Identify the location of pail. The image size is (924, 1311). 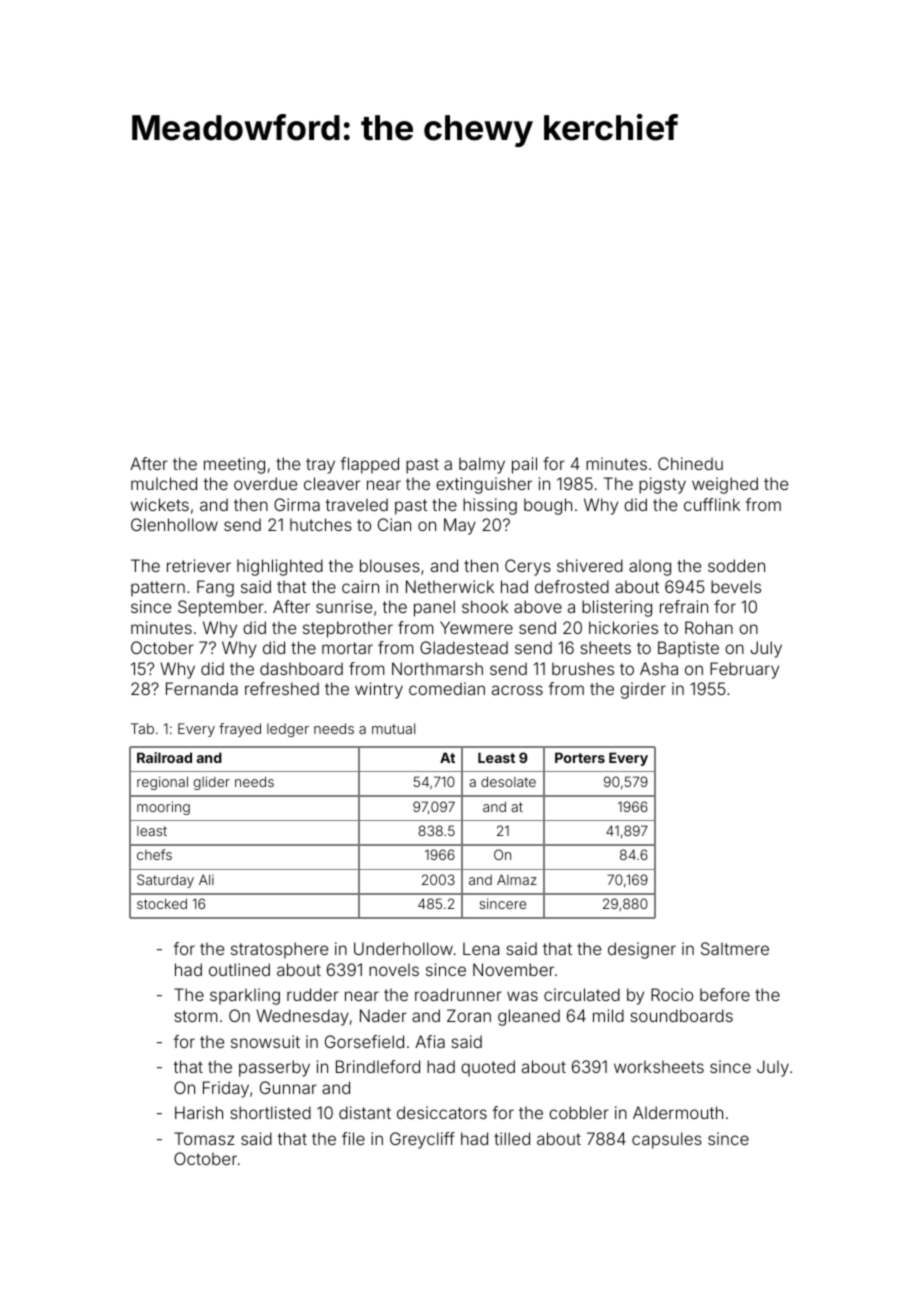
(524, 465).
